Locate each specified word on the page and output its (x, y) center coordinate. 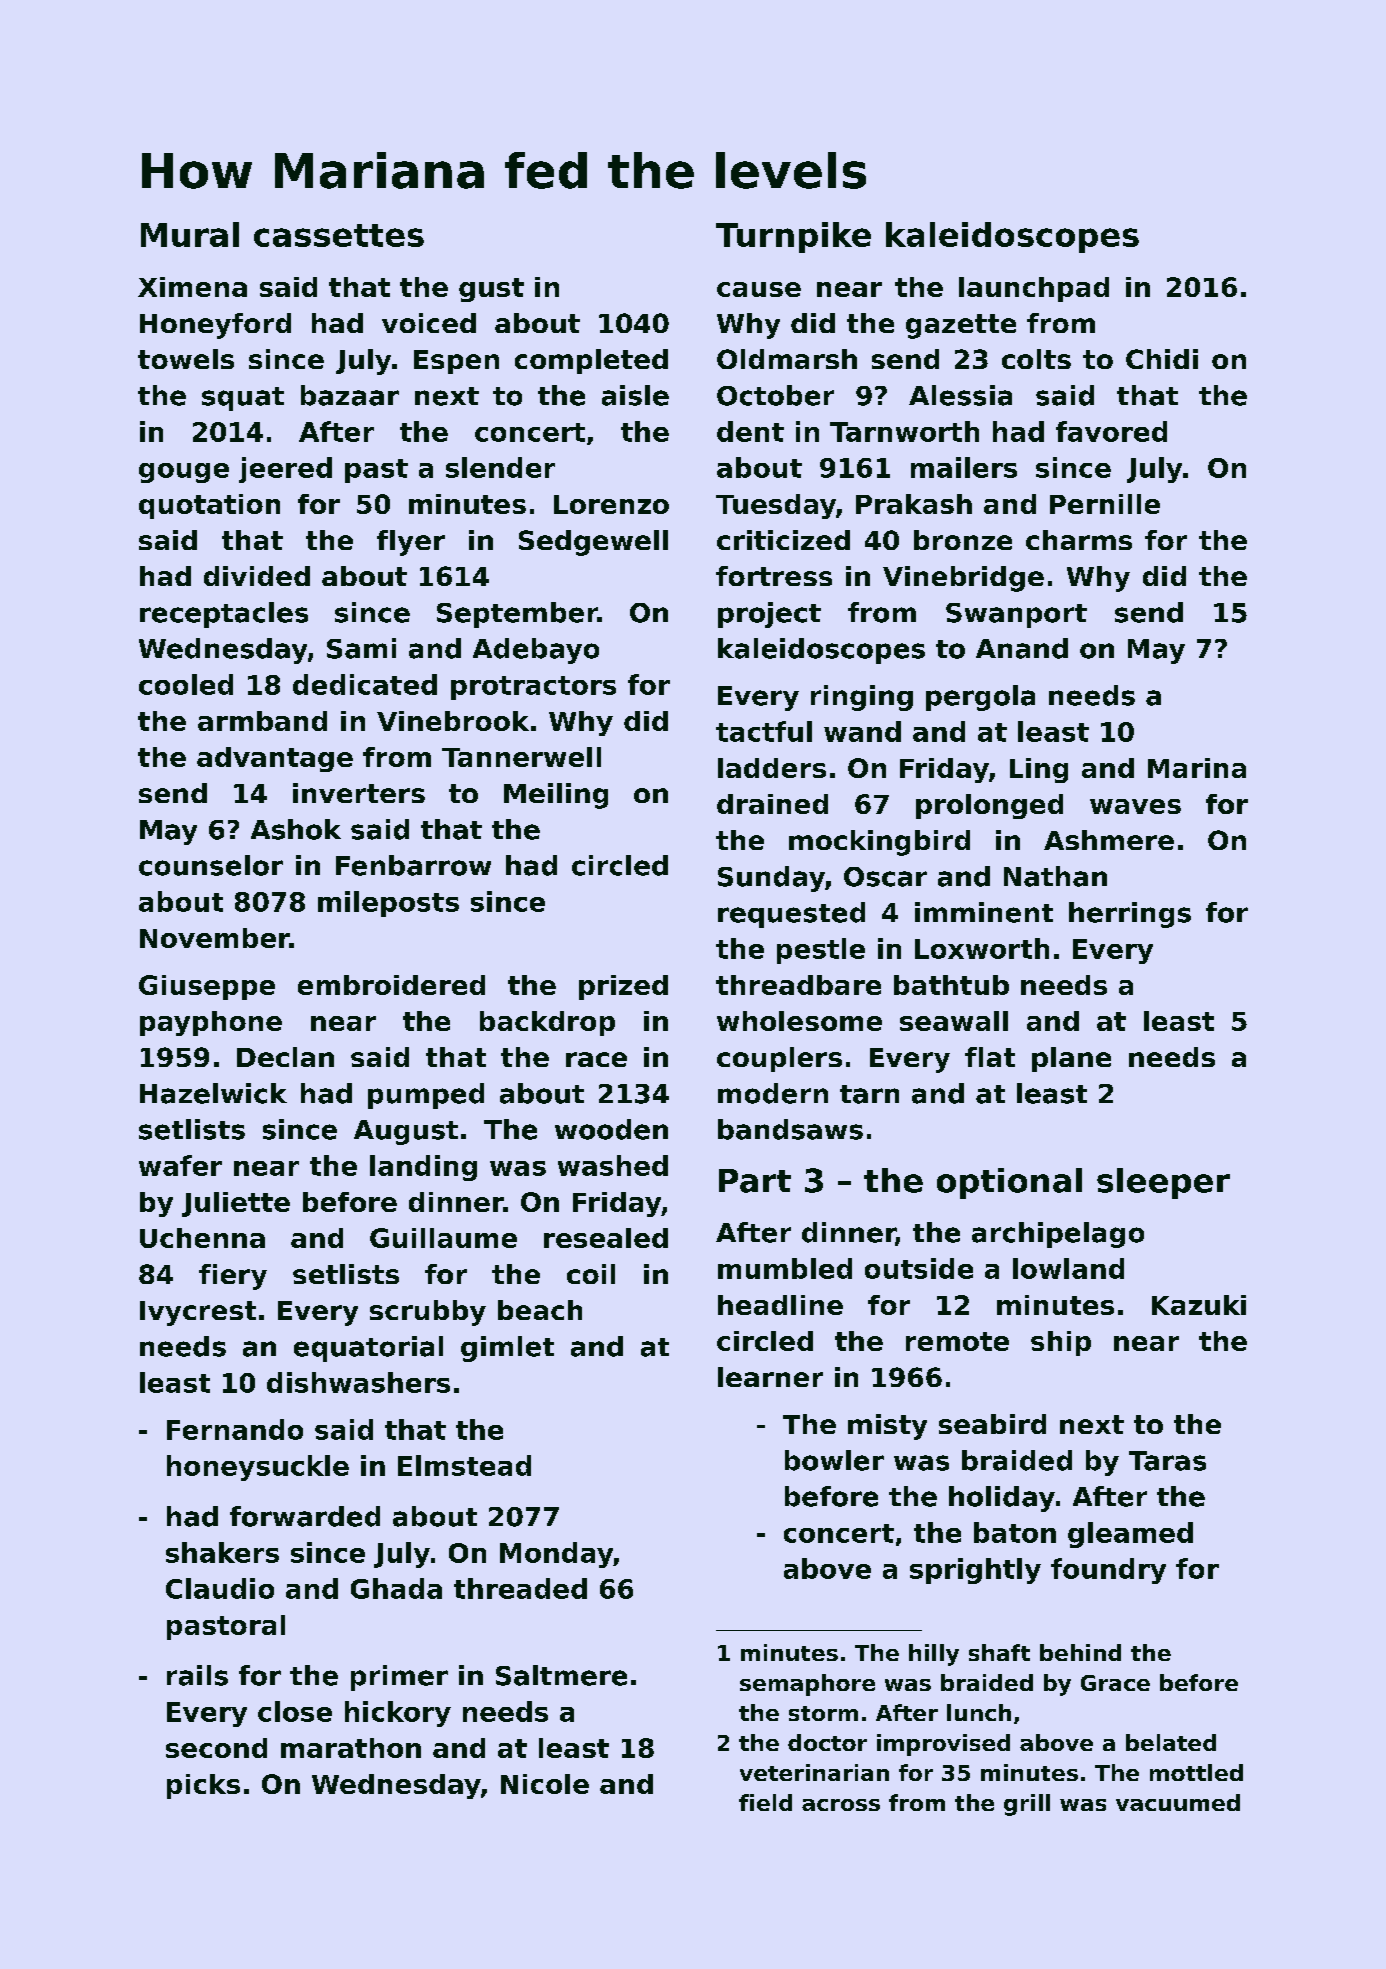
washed (613, 1165)
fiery (233, 1277)
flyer (411, 543)
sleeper (1163, 1183)
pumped (426, 1096)
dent (750, 431)
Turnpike (793, 237)
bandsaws (790, 1129)
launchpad (1034, 289)
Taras (1167, 1461)
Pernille (1105, 504)
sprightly (975, 1571)
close (295, 1711)
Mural (190, 234)
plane (1071, 1059)
